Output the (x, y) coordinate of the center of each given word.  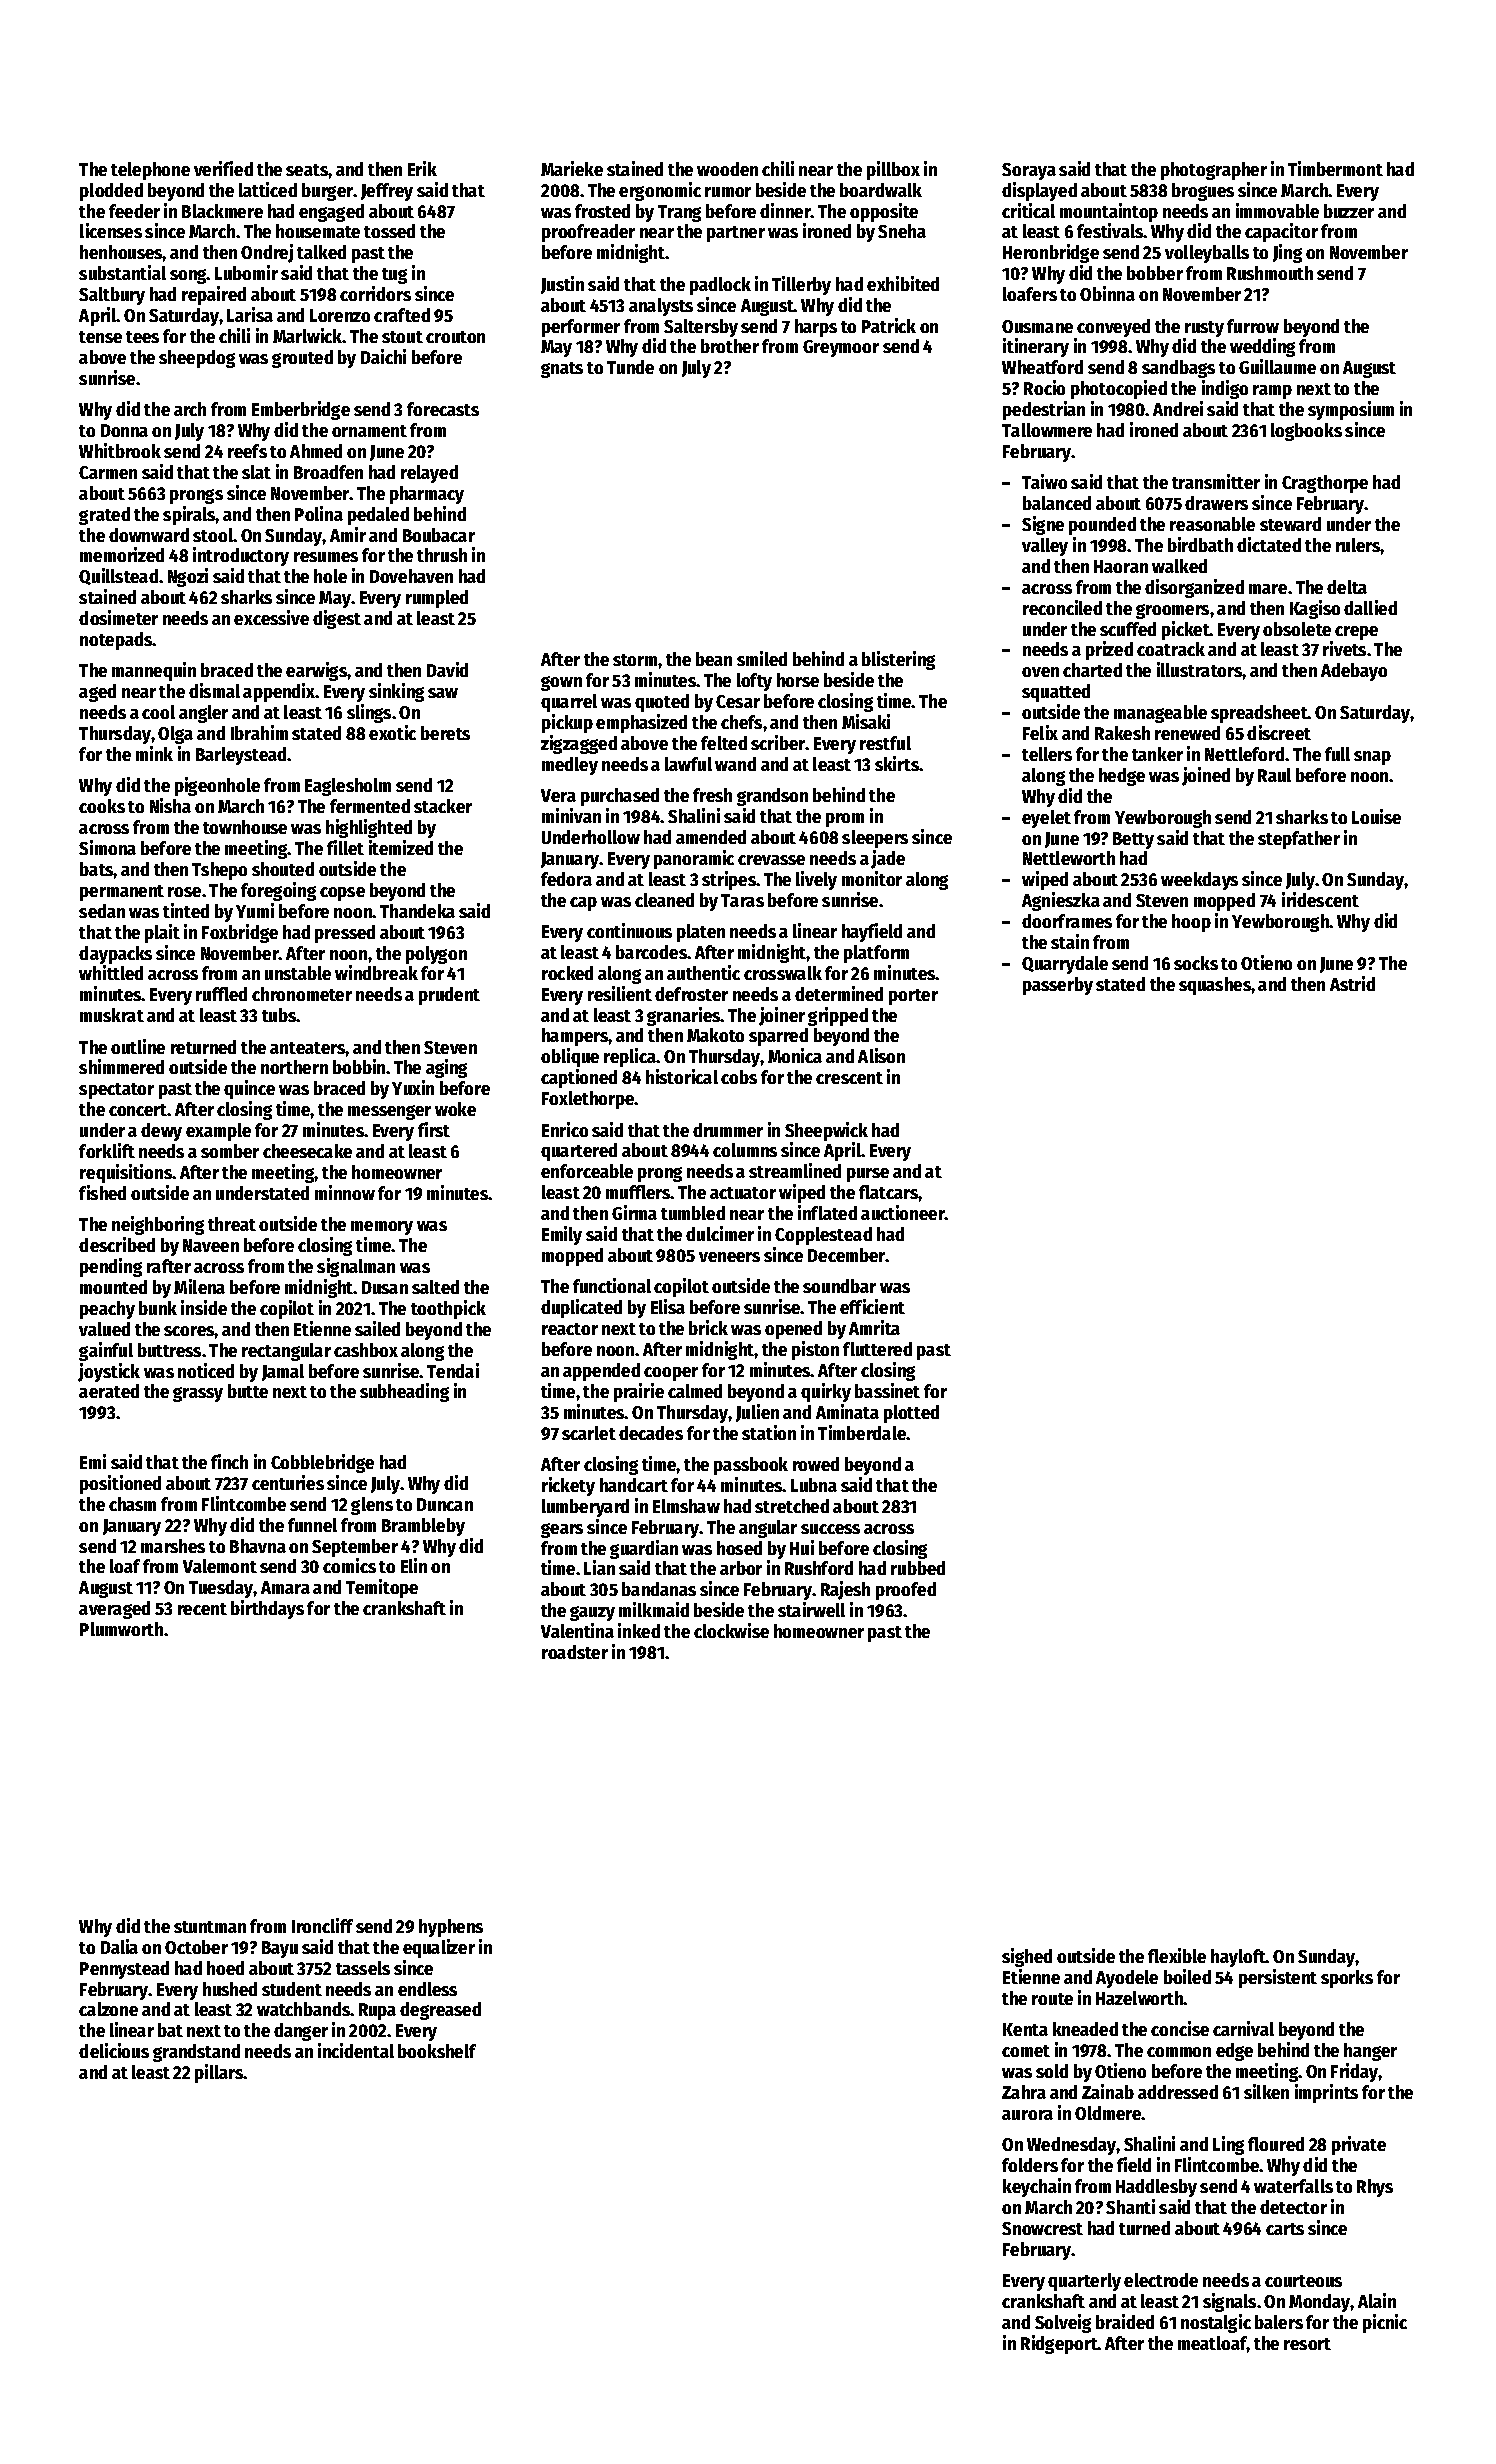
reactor (570, 1329)
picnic (1385, 2323)
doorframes (1067, 921)
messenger (389, 1112)
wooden (727, 169)
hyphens (451, 1928)
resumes (326, 557)
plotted (911, 1414)
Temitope (382, 1588)
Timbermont (1335, 168)
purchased (620, 797)
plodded (111, 192)
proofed (906, 1591)
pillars (219, 2073)
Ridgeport (1059, 2344)
